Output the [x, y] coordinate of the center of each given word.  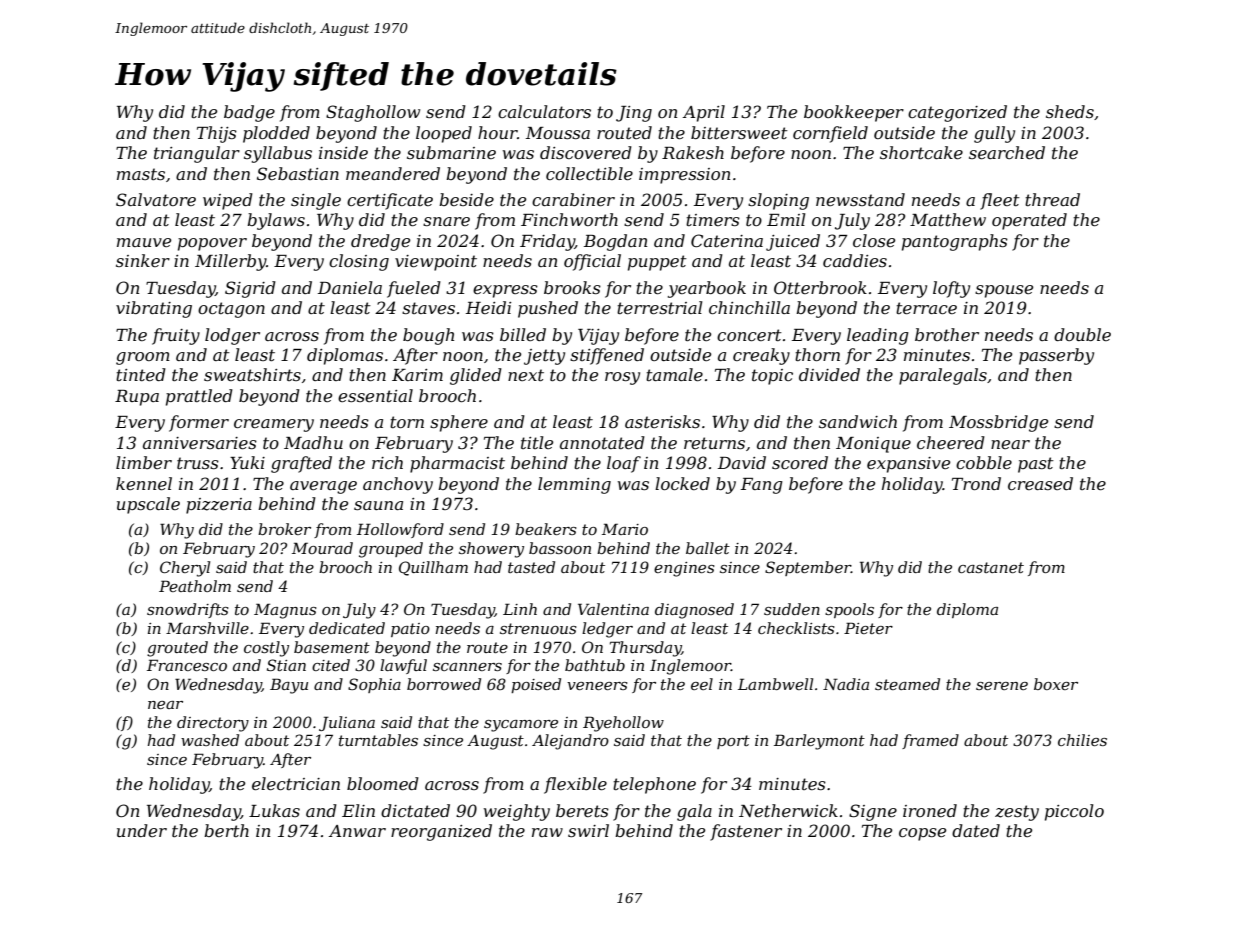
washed [210, 740]
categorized [957, 113]
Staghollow [373, 113]
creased [1040, 483]
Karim [417, 375]
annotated [602, 442]
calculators [544, 111]
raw [547, 832]
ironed [930, 810]
